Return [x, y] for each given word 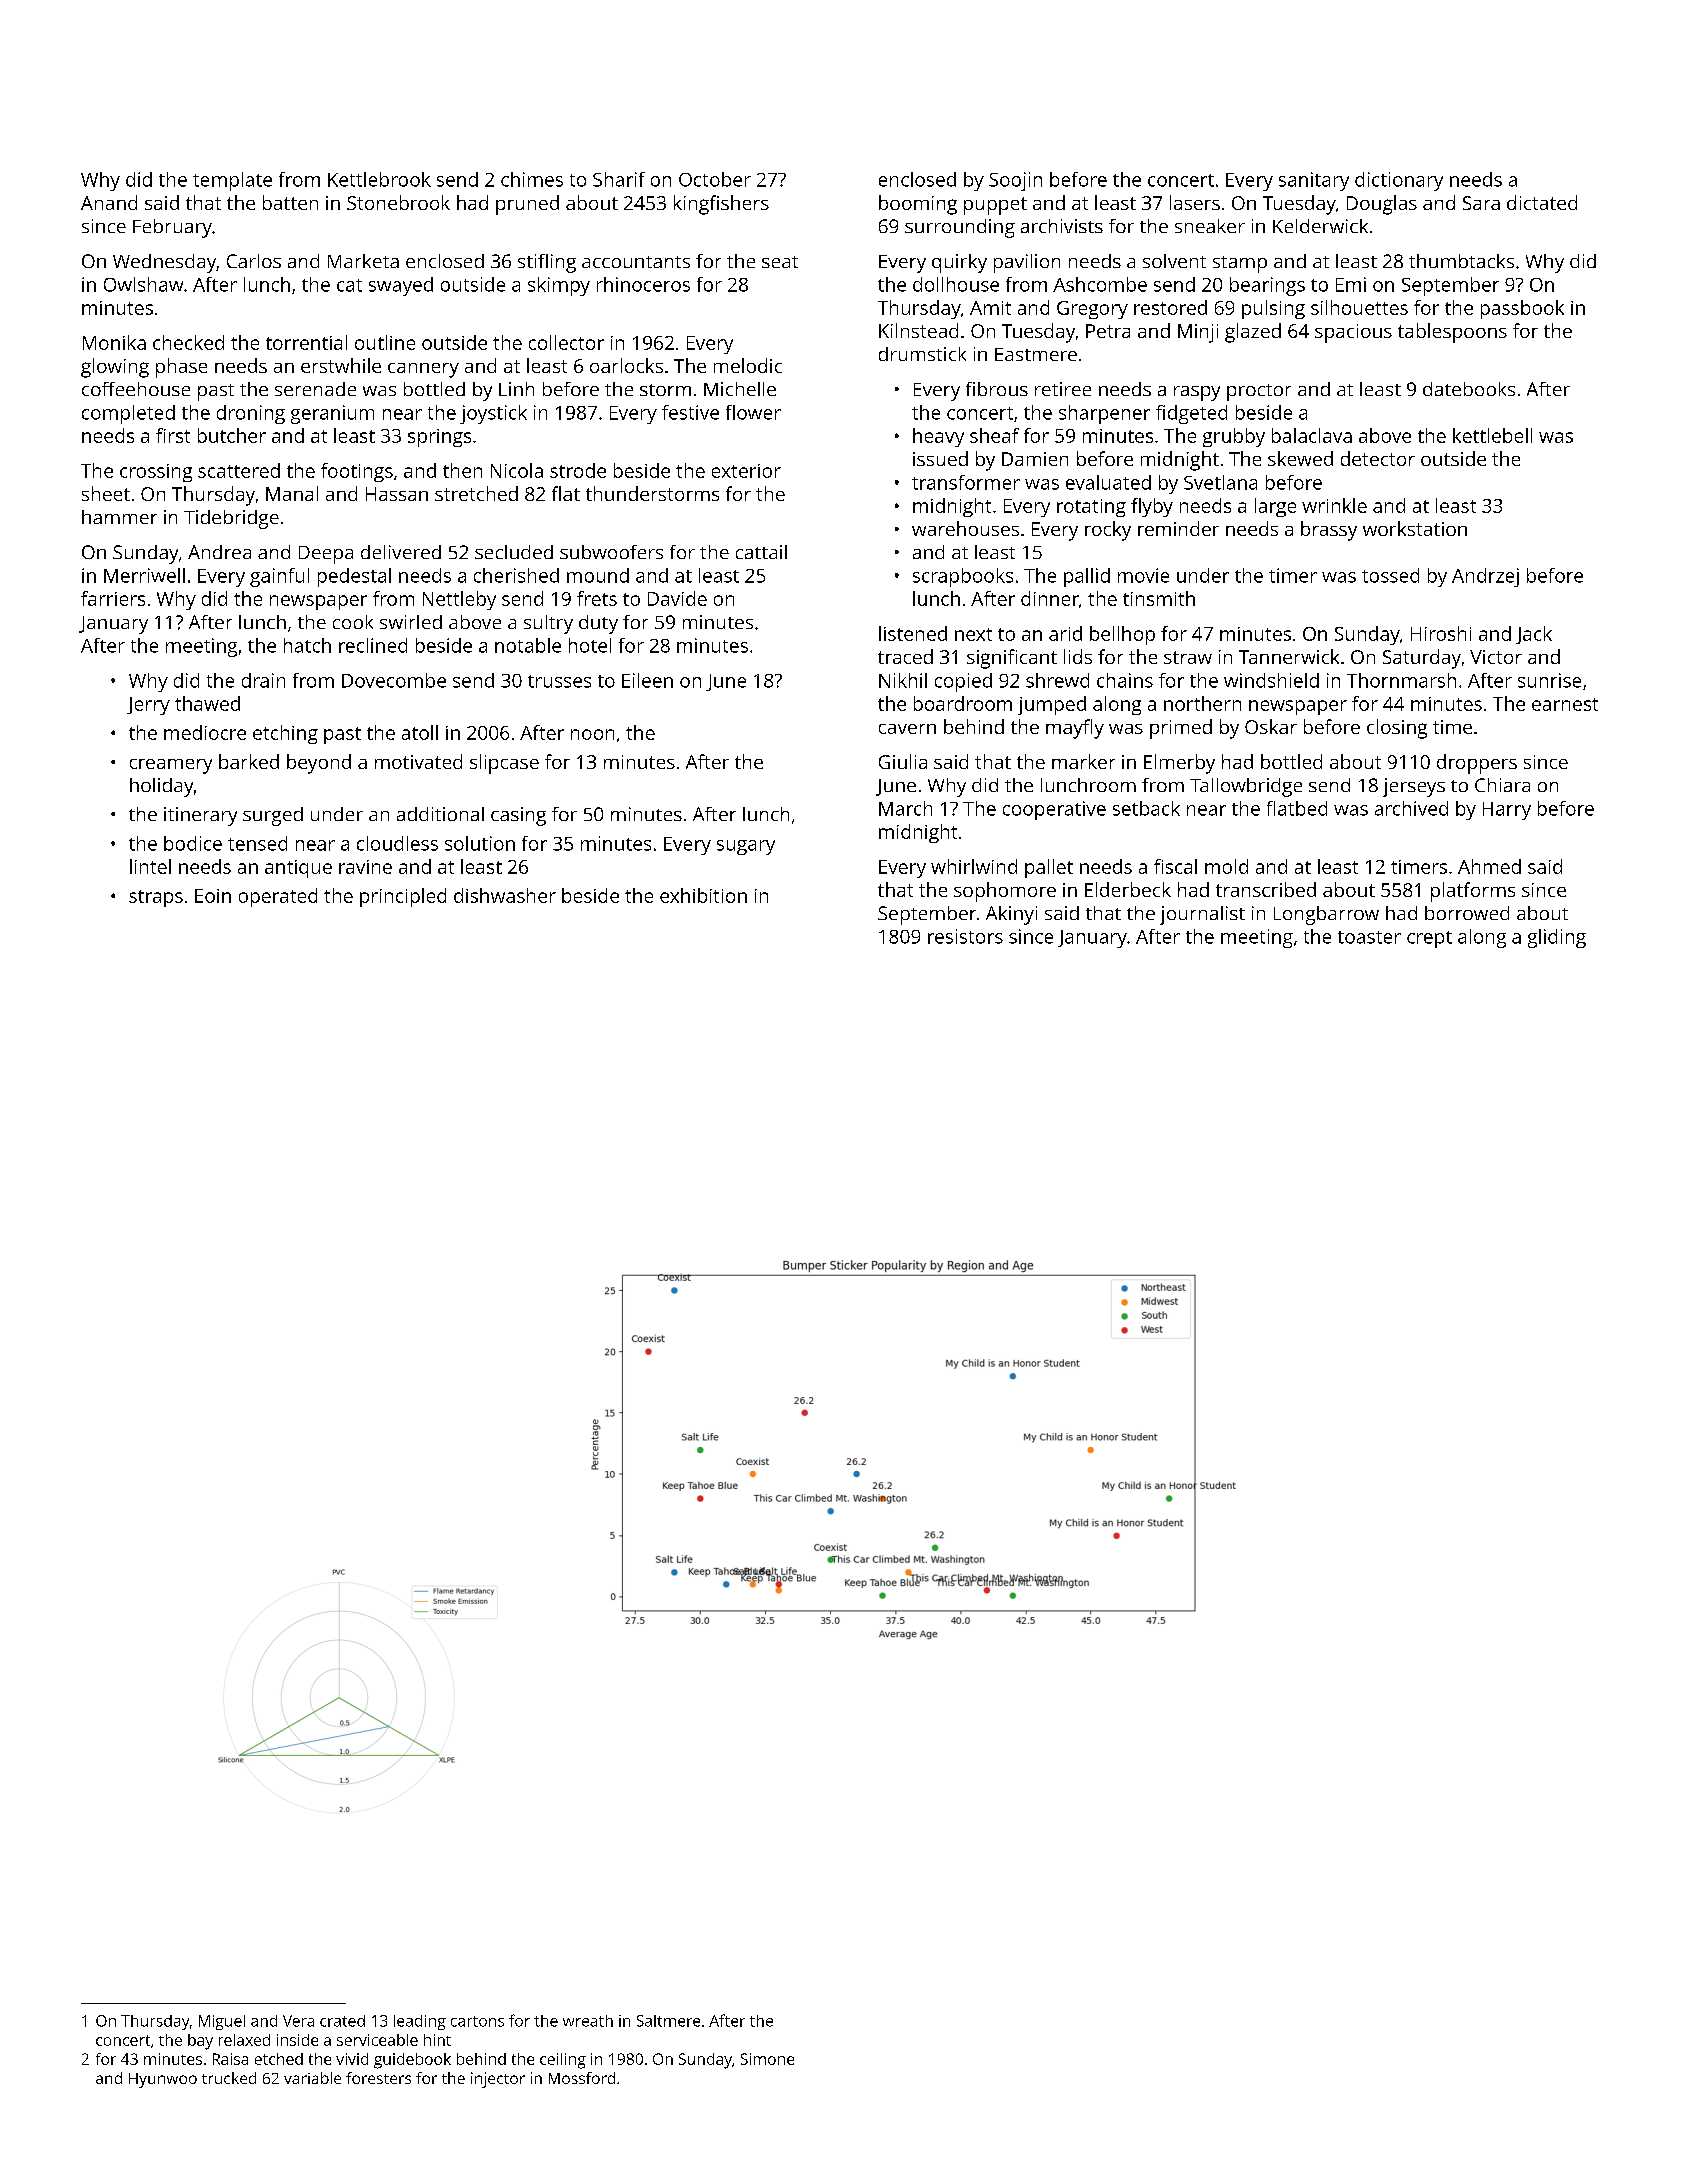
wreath [588, 2021]
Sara [1481, 203]
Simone [767, 2059]
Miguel [222, 2022]
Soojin [1015, 181]
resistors [965, 936]
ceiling [563, 2061]
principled [403, 897]
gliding [1557, 938]
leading [420, 2022]
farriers [113, 598]
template [232, 181]
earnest [1565, 704]
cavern [907, 729]
